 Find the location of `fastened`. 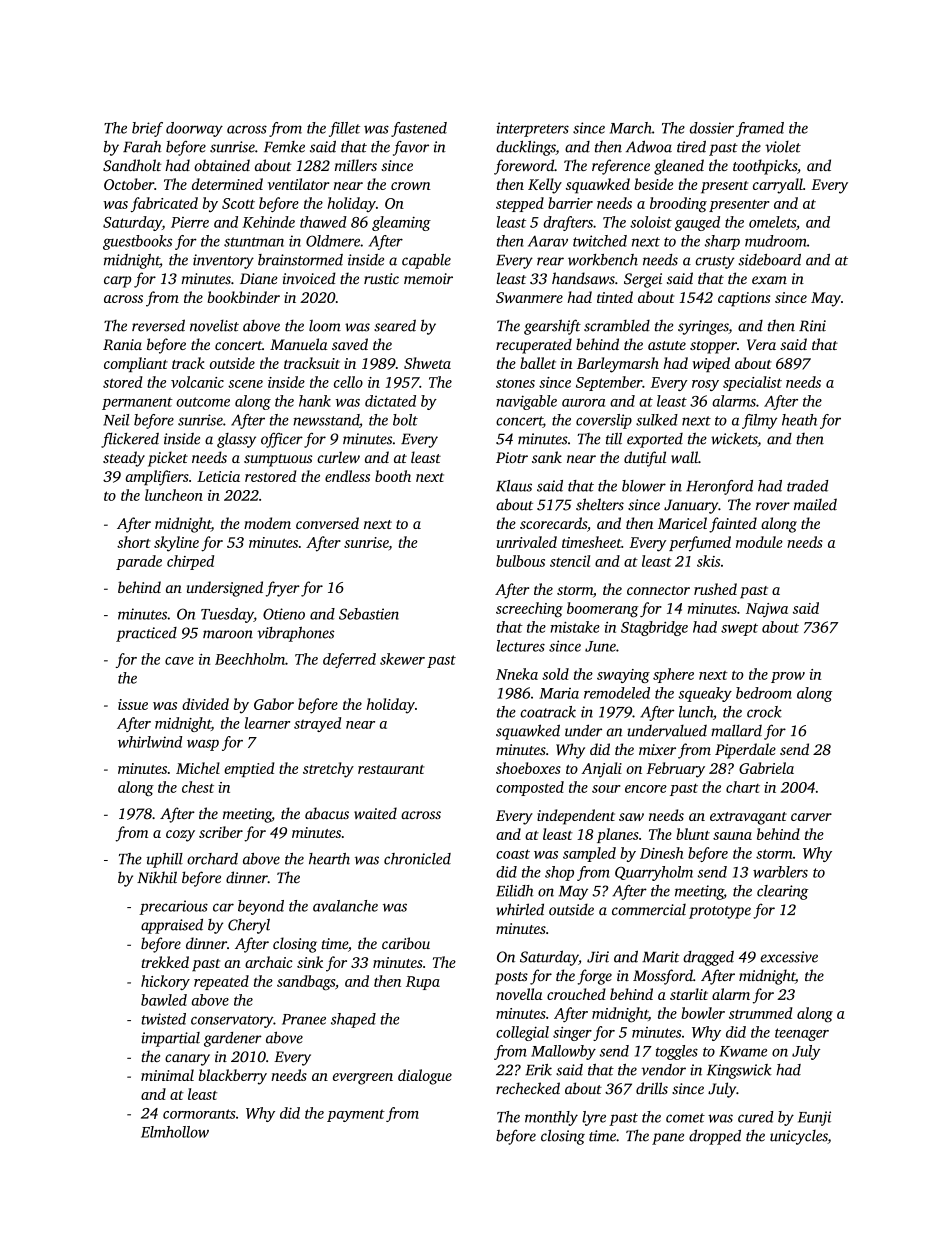

fastened is located at coordinates (419, 129).
